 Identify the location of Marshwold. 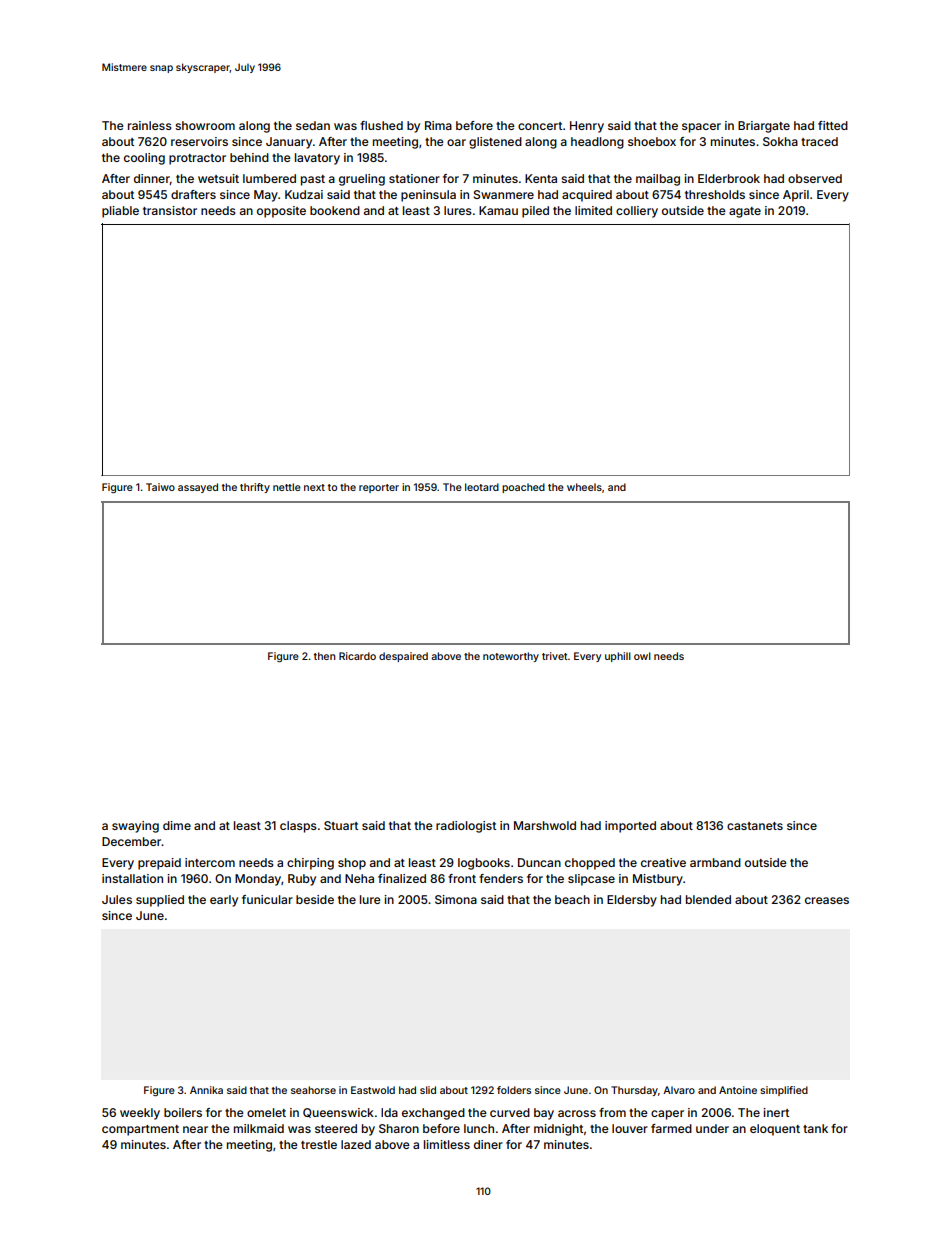
(545, 825).
